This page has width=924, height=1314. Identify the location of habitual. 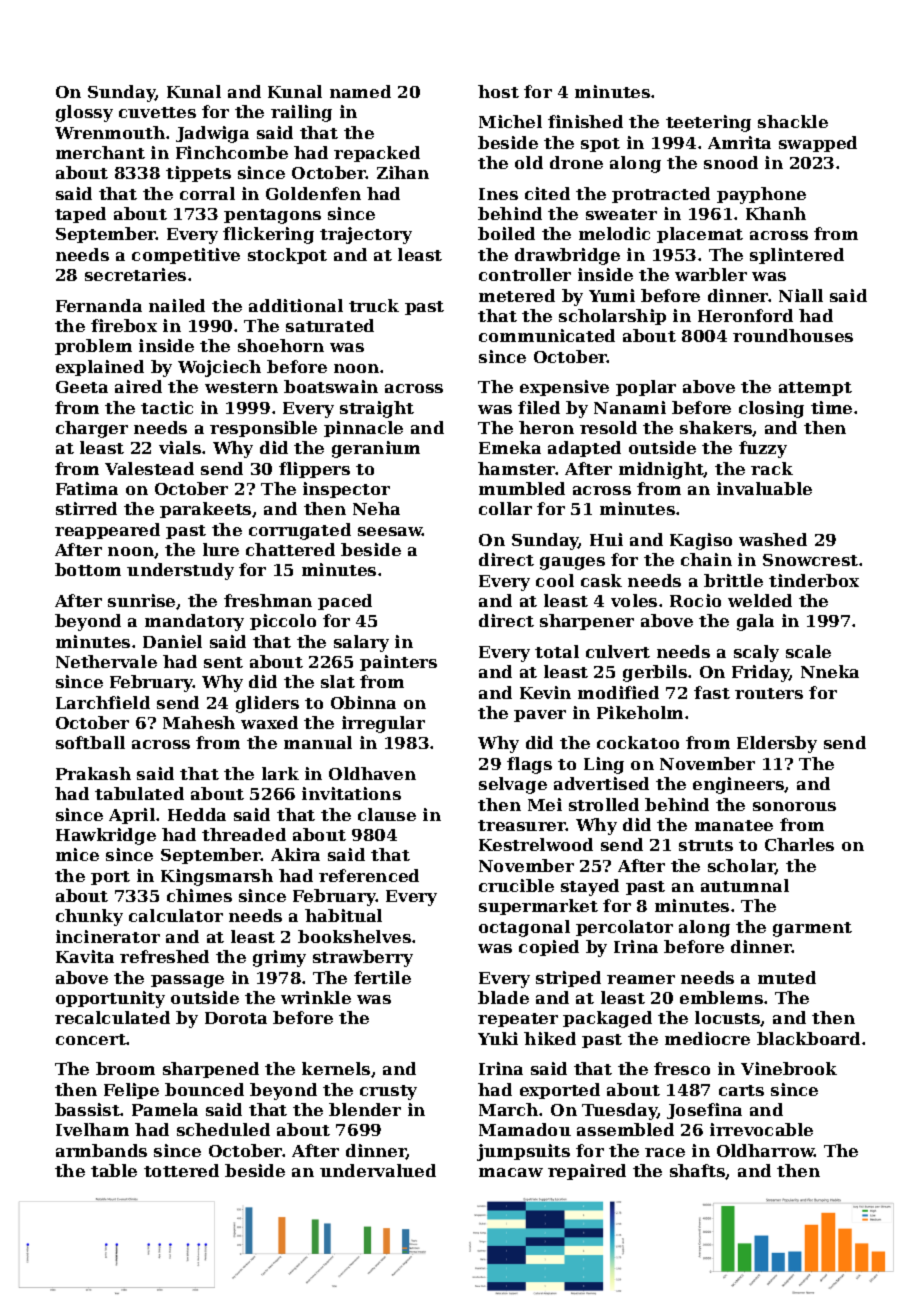
(343, 915).
